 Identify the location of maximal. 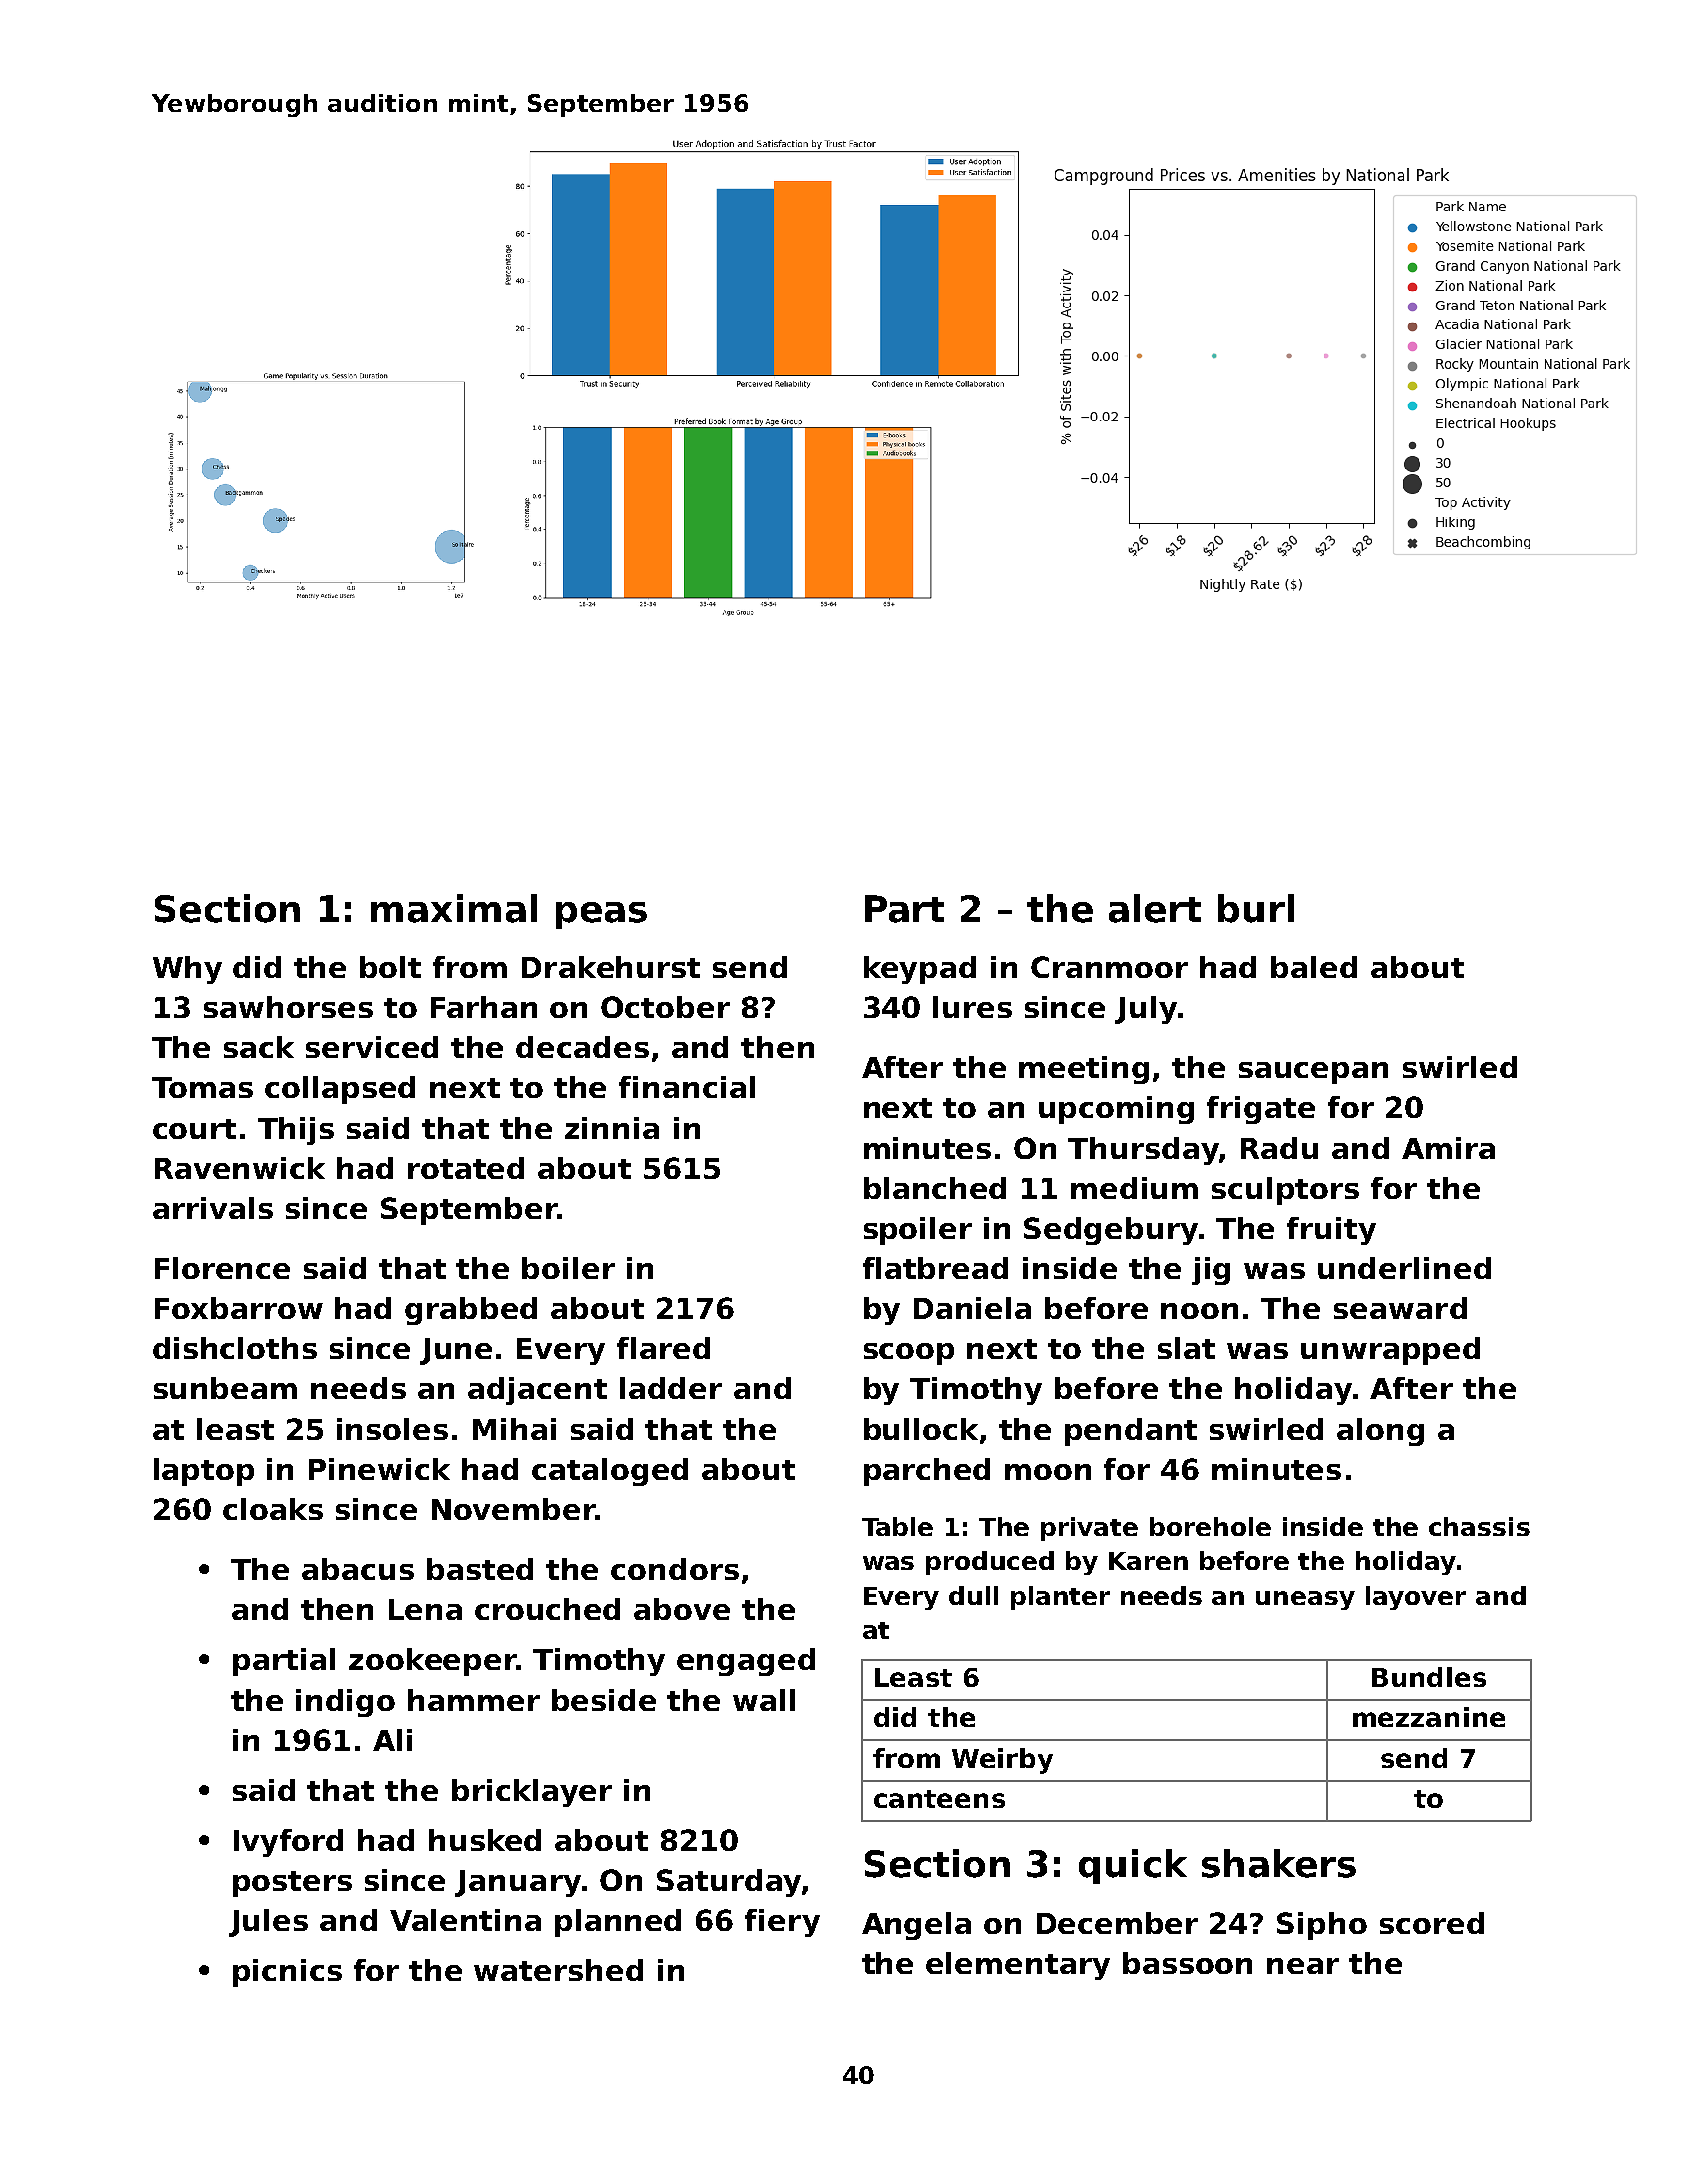
(454, 908).
